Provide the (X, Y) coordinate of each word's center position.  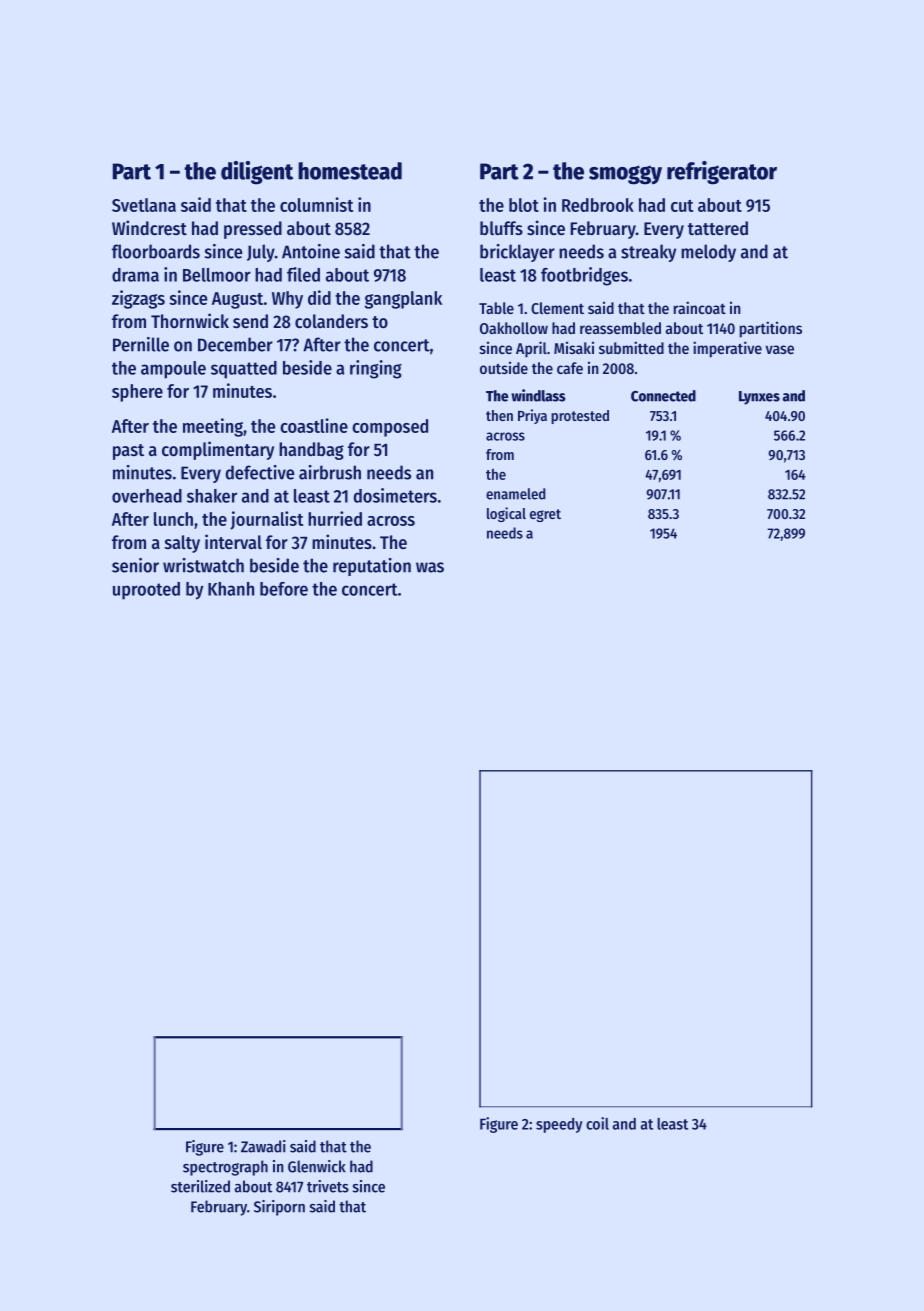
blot (524, 205)
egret (545, 515)
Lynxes (759, 398)
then (499, 415)
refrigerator (722, 173)
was (430, 567)
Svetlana (144, 205)
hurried (335, 518)
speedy (559, 1125)
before (284, 589)
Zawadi (263, 1146)
